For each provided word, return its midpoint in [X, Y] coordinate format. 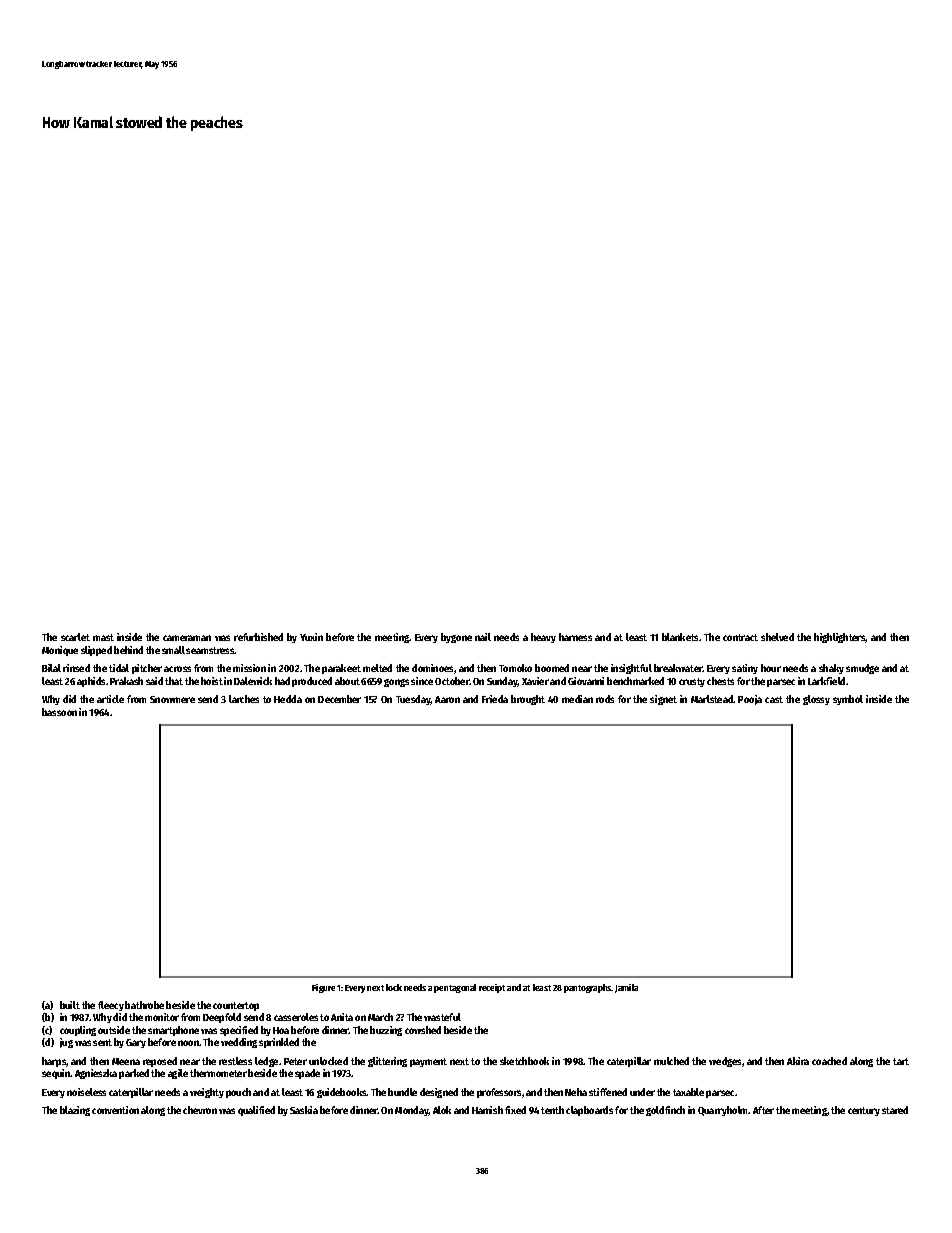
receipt [492, 988]
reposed [160, 1062]
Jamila [626, 988]
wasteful [442, 1017]
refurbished [258, 637]
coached [829, 1061]
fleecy [111, 1006]
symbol [848, 700]
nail [483, 637]
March [380, 1017]
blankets [680, 637]
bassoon [59, 712]
